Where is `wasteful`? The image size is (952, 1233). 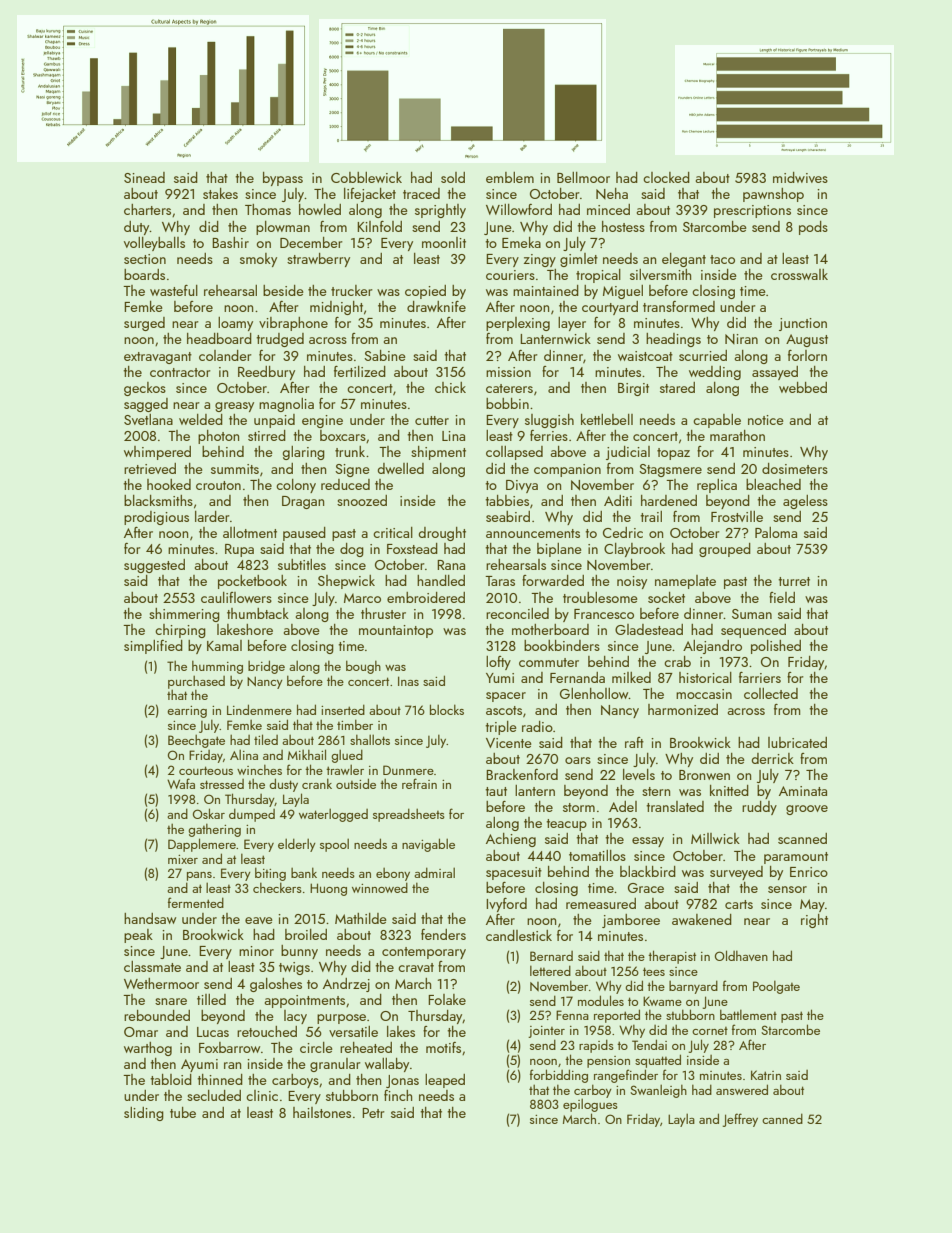
wasteful is located at coordinates (174, 290).
